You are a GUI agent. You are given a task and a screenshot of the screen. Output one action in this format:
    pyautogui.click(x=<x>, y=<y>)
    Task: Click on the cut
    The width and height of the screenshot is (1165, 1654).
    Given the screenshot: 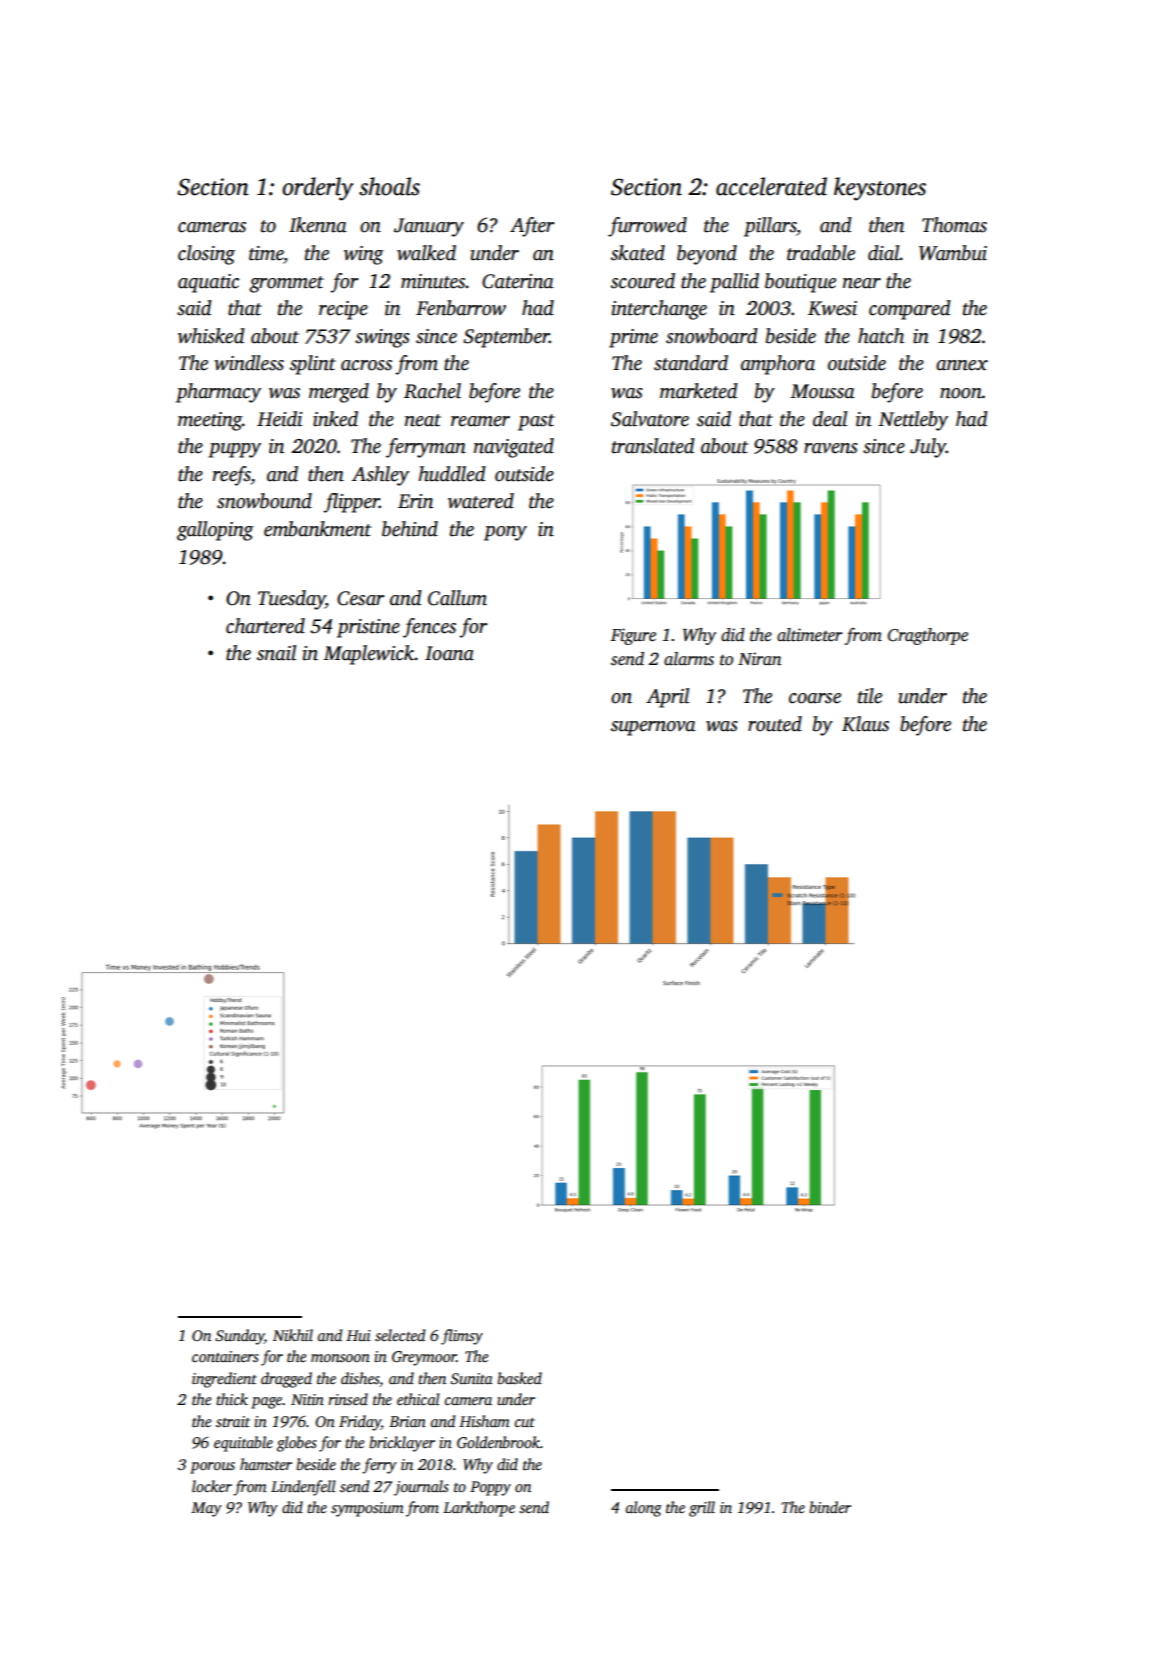 What is the action you would take?
    pyautogui.click(x=525, y=1422)
